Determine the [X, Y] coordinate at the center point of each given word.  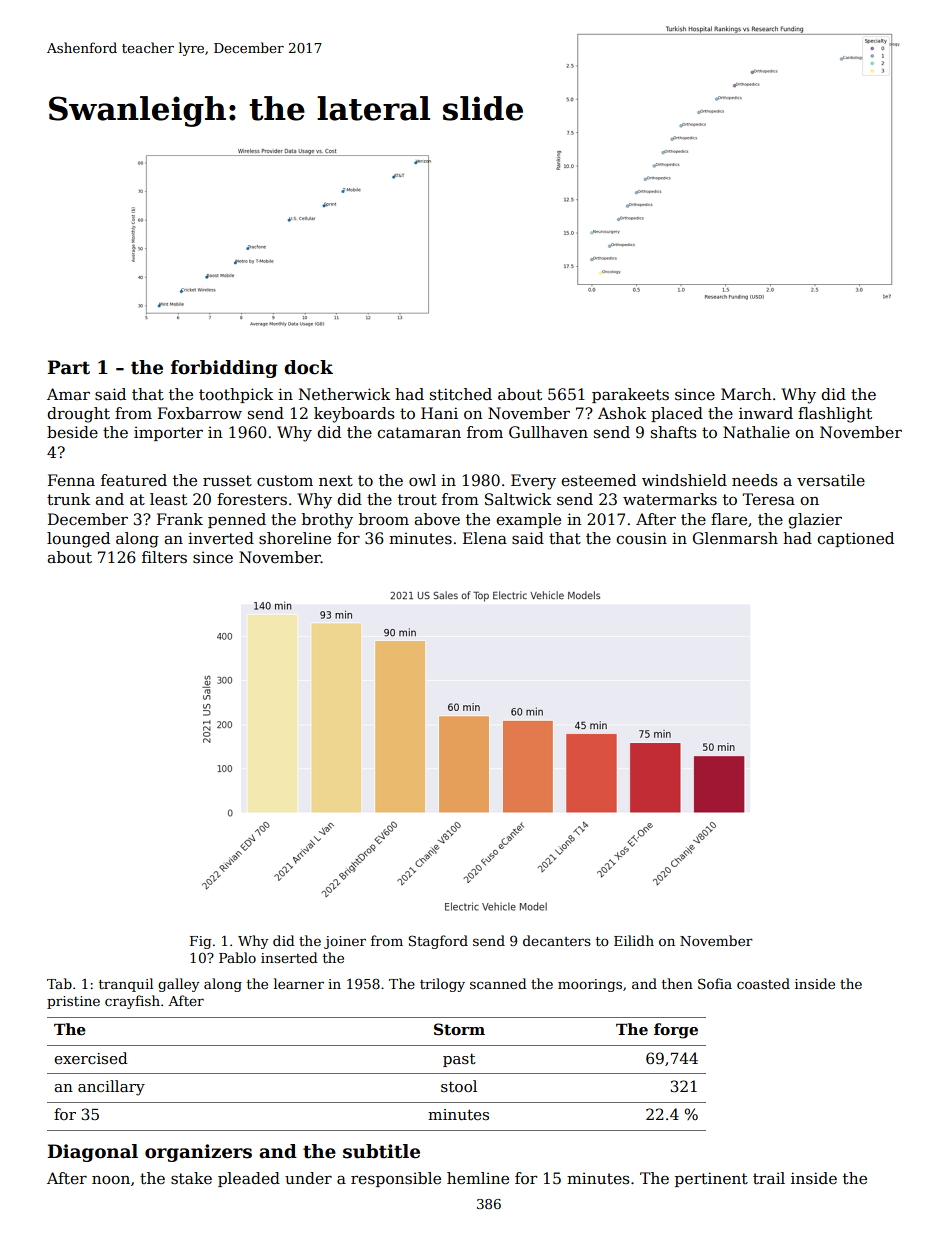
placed [677, 414]
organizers [198, 1153]
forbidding [224, 369]
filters [164, 557]
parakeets [630, 395]
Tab [59, 983]
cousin [641, 538]
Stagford [438, 942]
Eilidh [634, 940]
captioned [855, 539]
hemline [478, 1178]
